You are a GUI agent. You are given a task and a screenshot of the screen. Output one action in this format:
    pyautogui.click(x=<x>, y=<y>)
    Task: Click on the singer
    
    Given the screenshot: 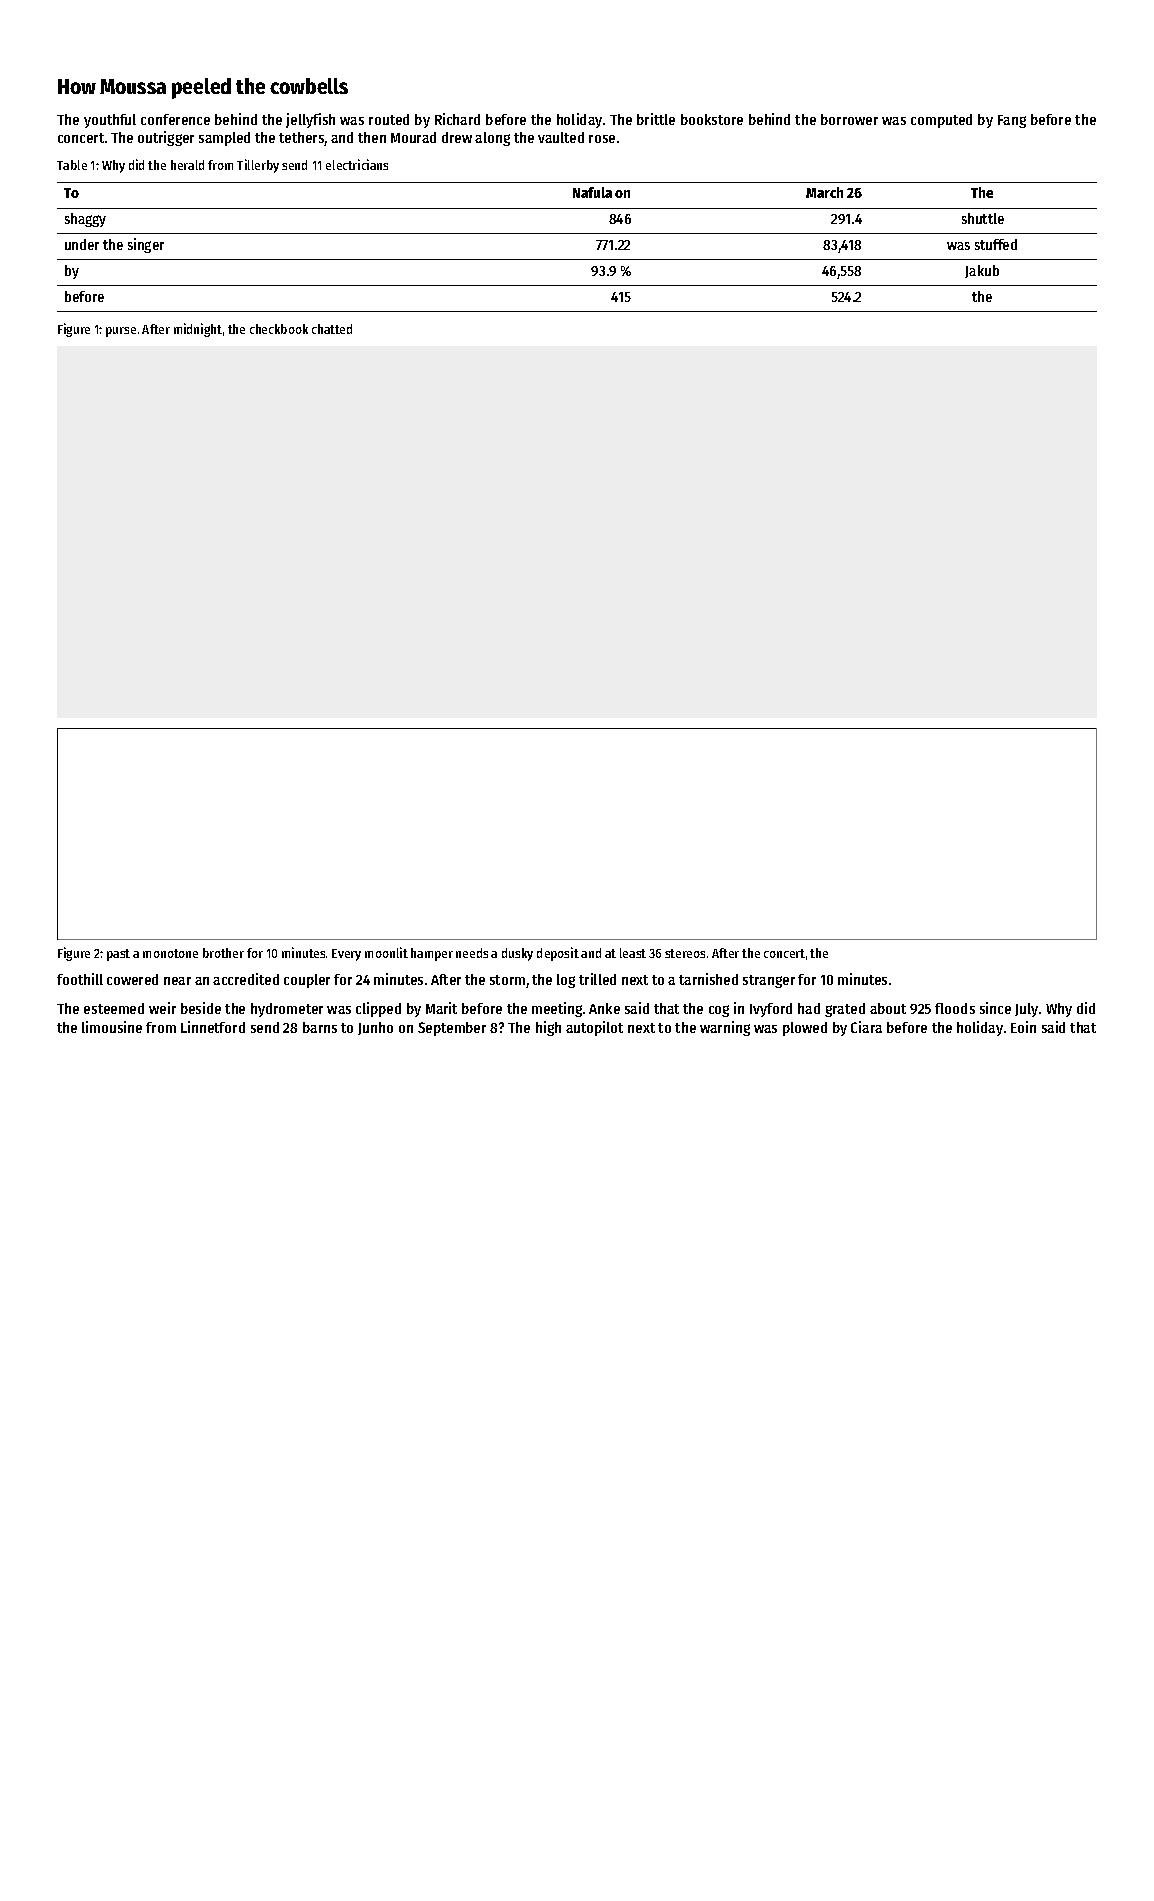 What is the action you would take?
    pyautogui.click(x=146, y=245)
